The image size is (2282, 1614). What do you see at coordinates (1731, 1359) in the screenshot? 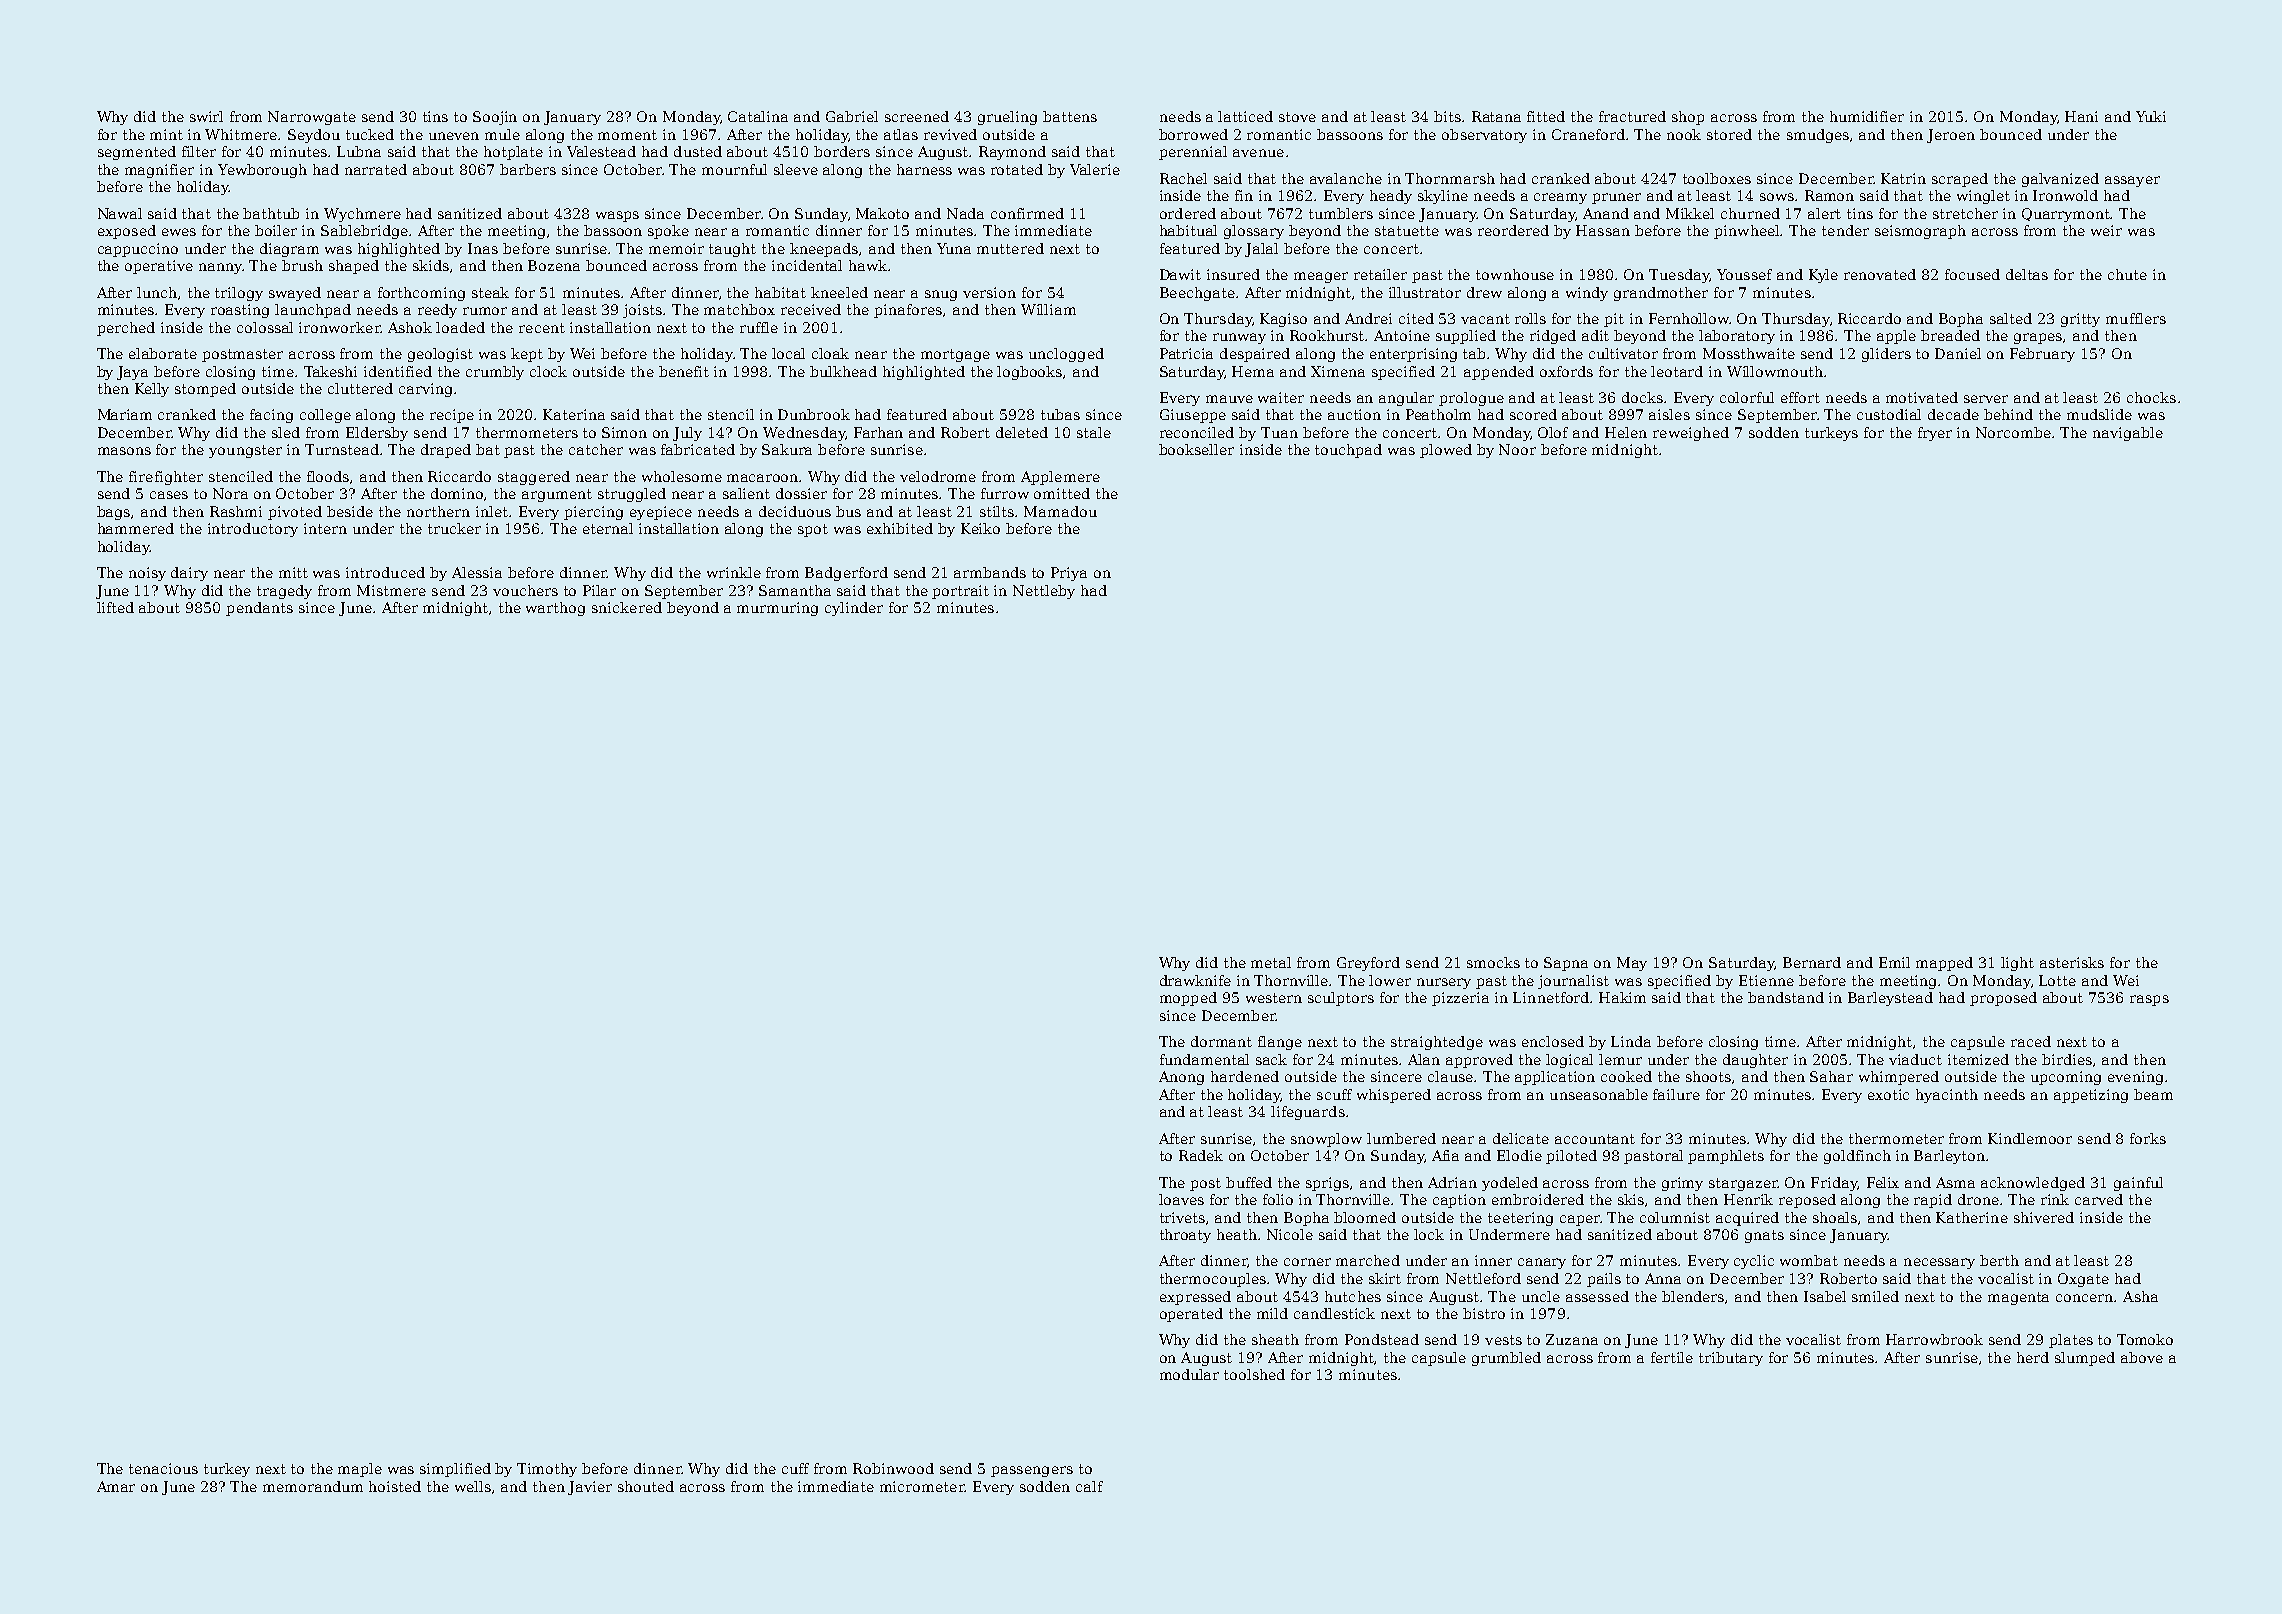
I see `tributary` at bounding box center [1731, 1359].
